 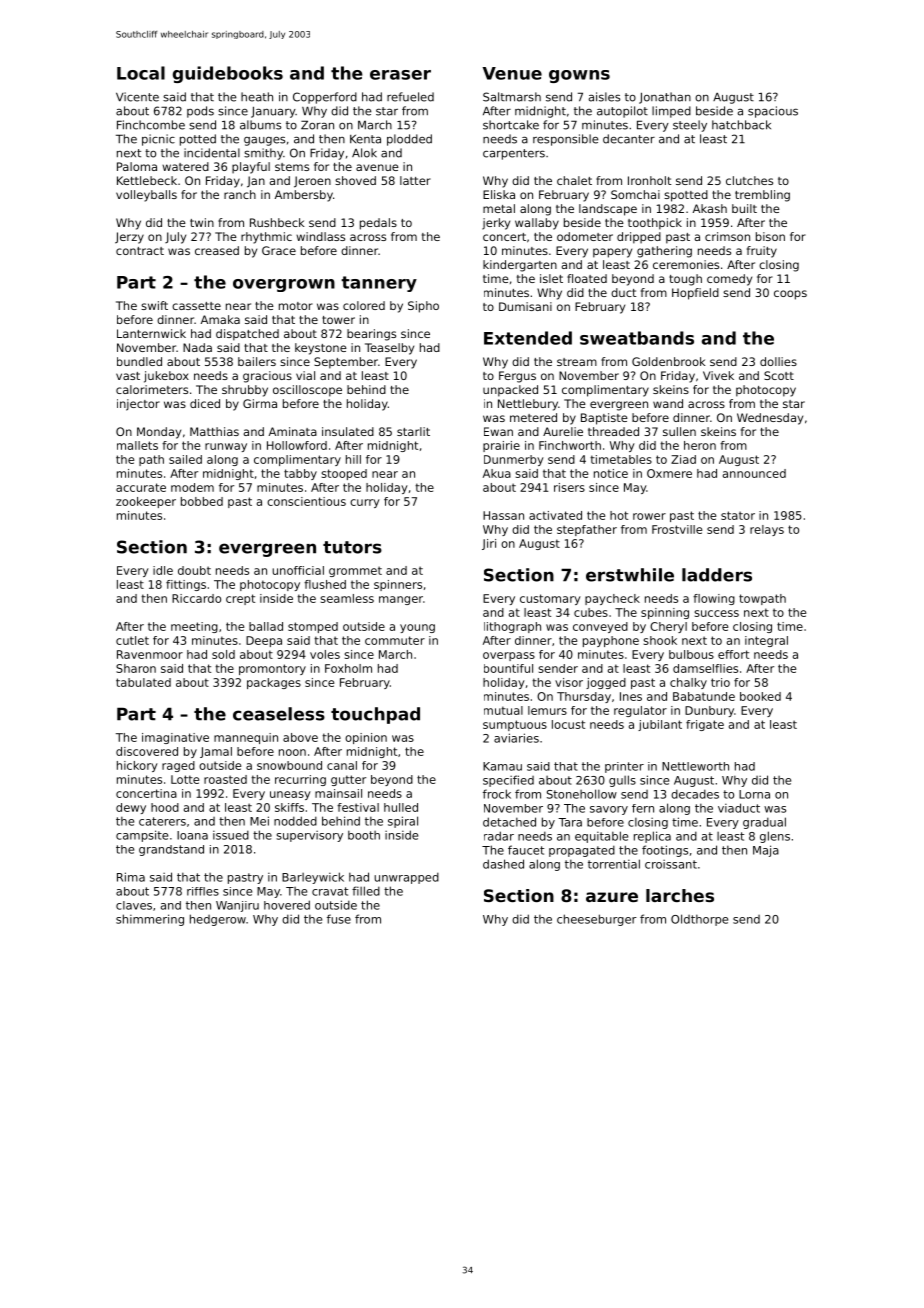 I want to click on guidebooks, so click(x=228, y=74).
